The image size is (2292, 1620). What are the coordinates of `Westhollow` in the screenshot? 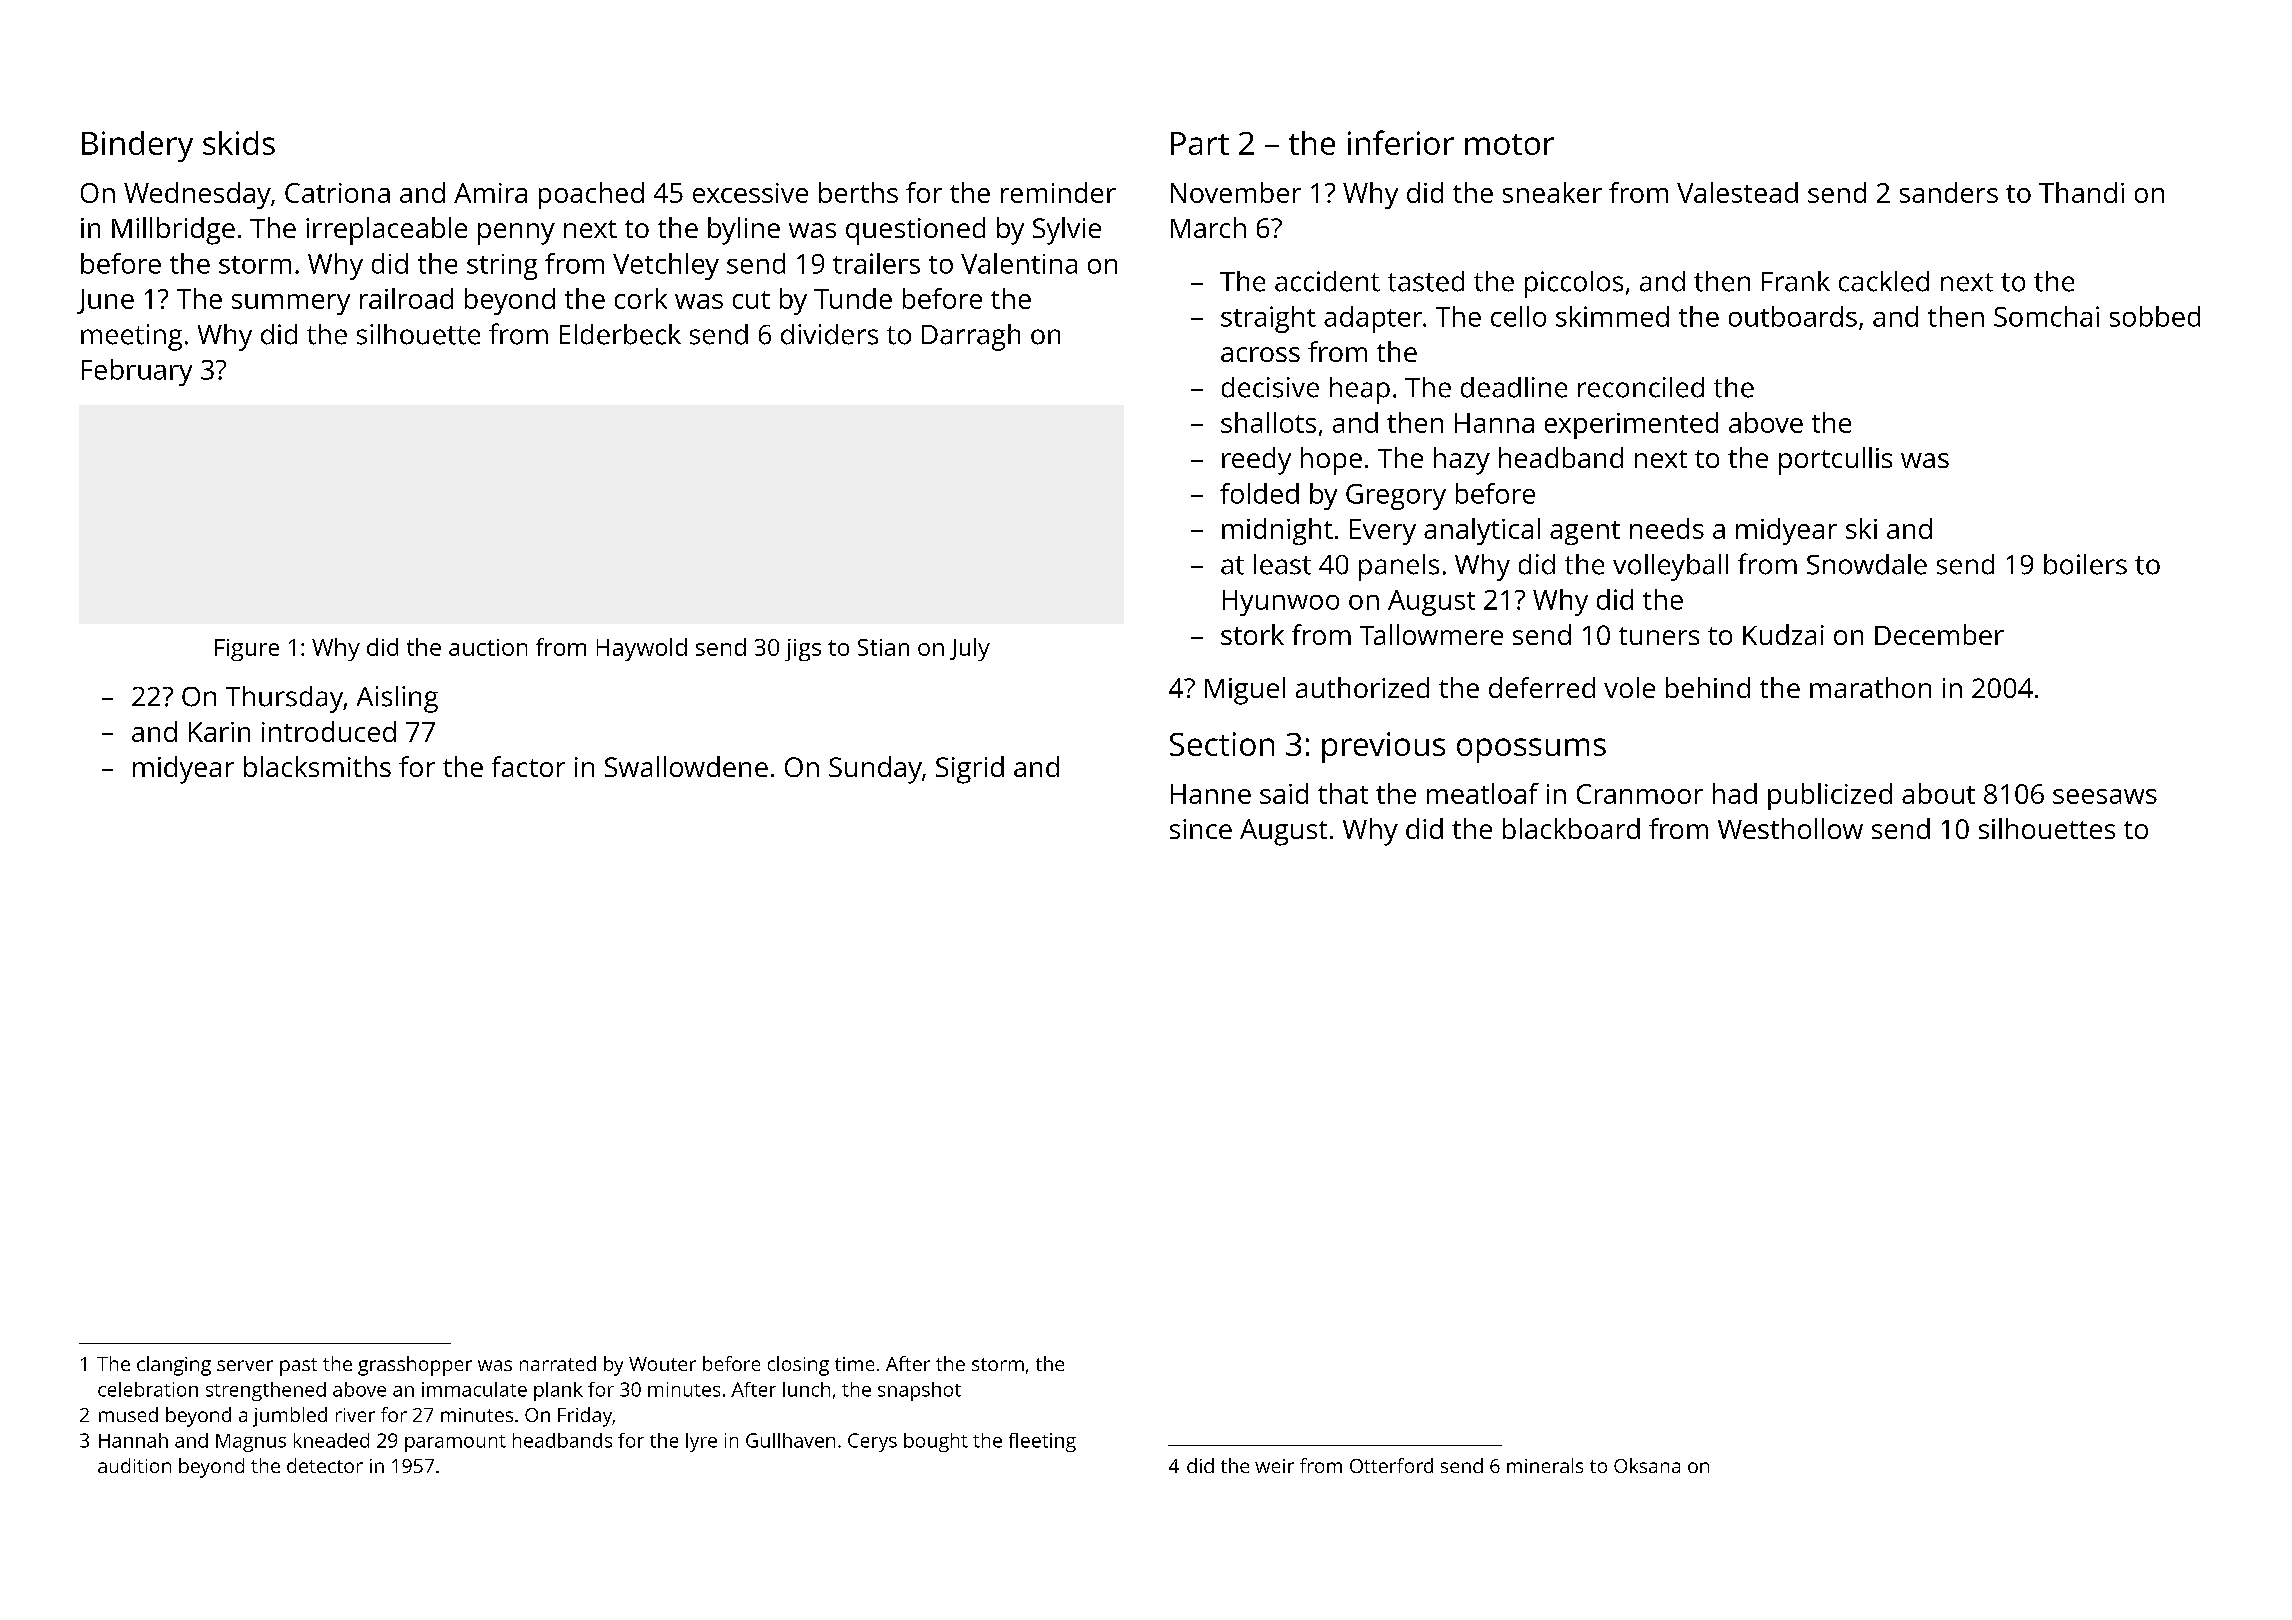 It's located at (1790, 828).
